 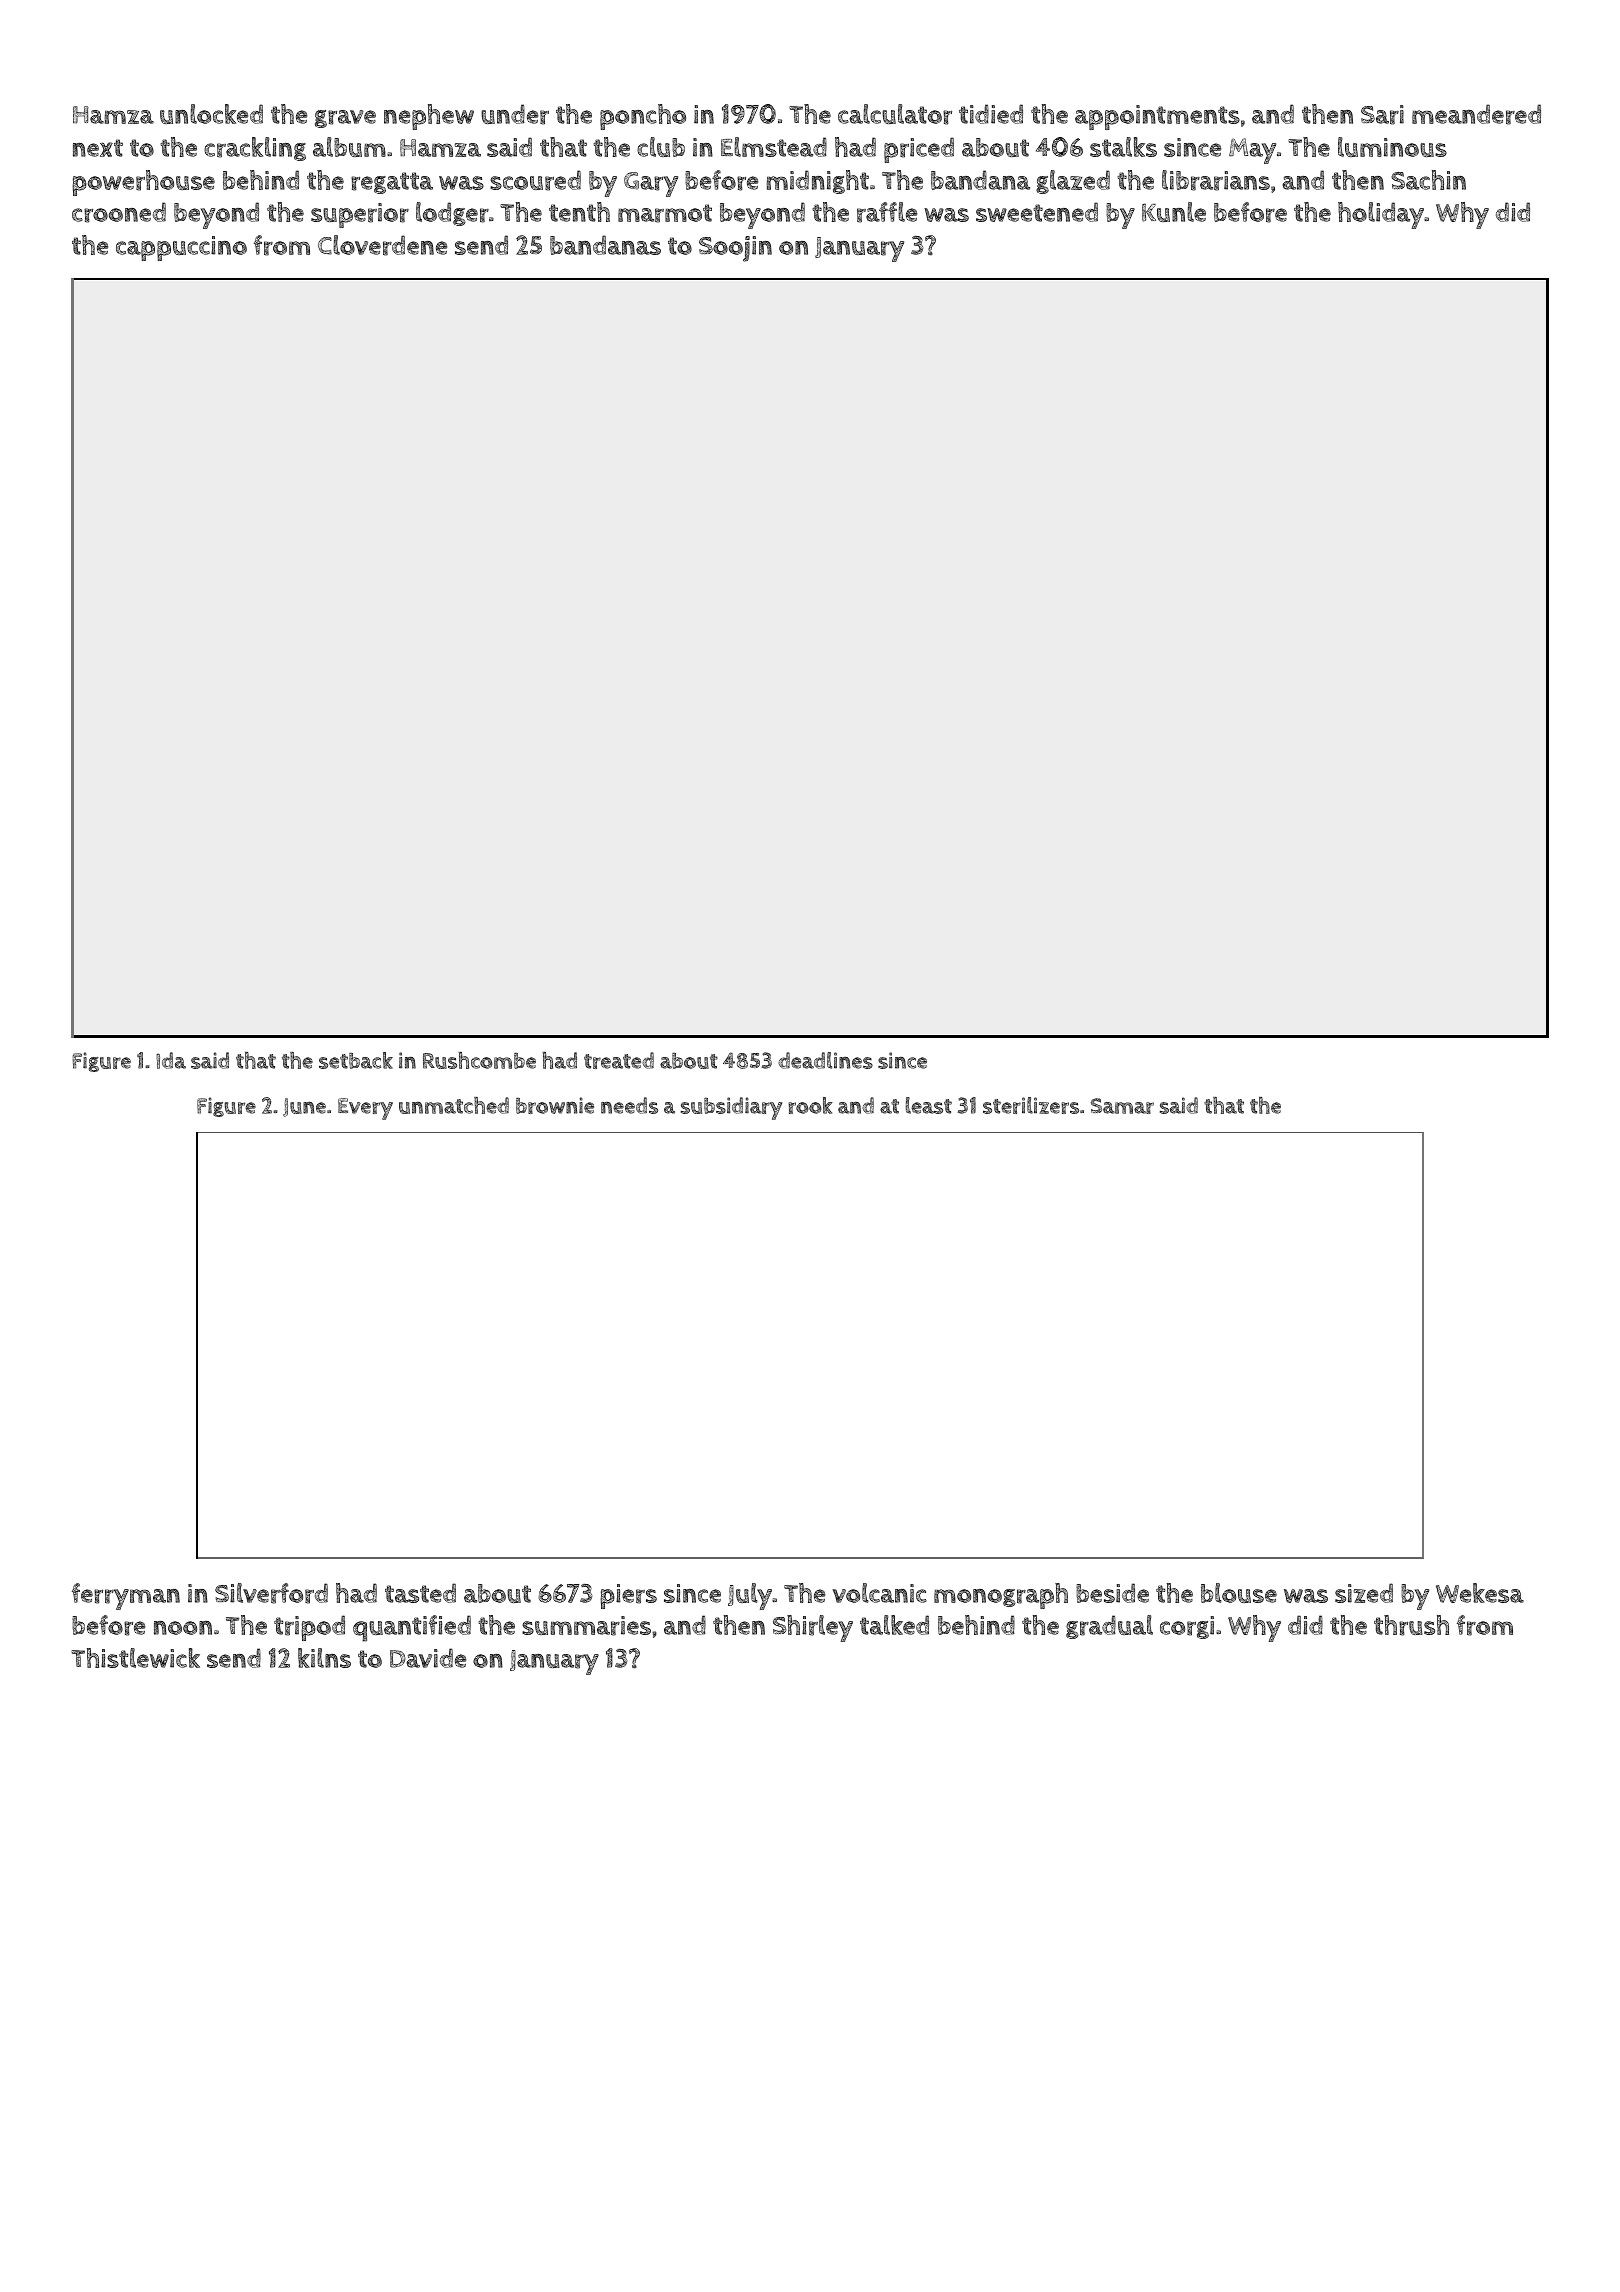 I want to click on monograph, so click(x=1001, y=1596).
